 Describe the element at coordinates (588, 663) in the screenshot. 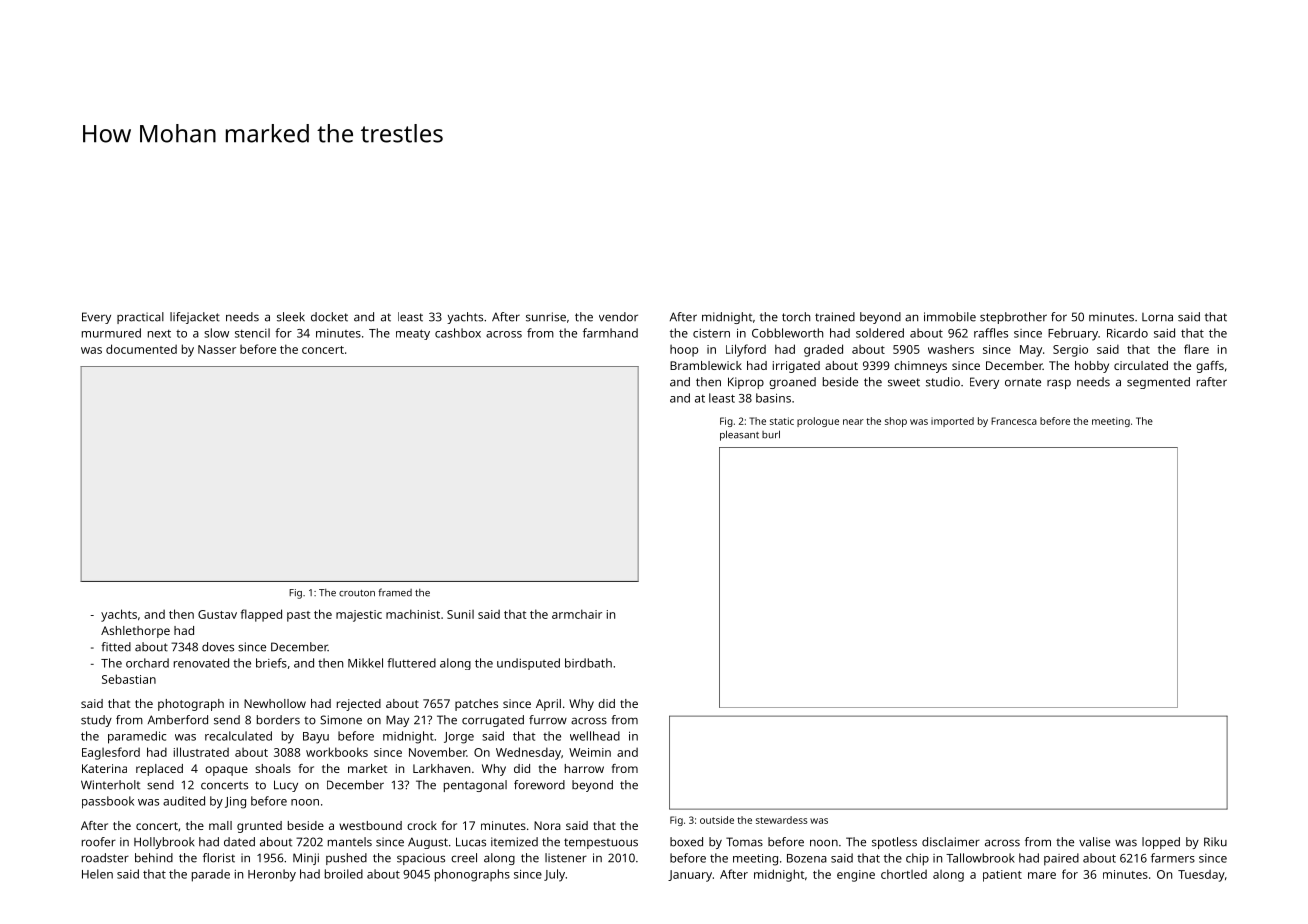

I see `birdbath` at that location.
